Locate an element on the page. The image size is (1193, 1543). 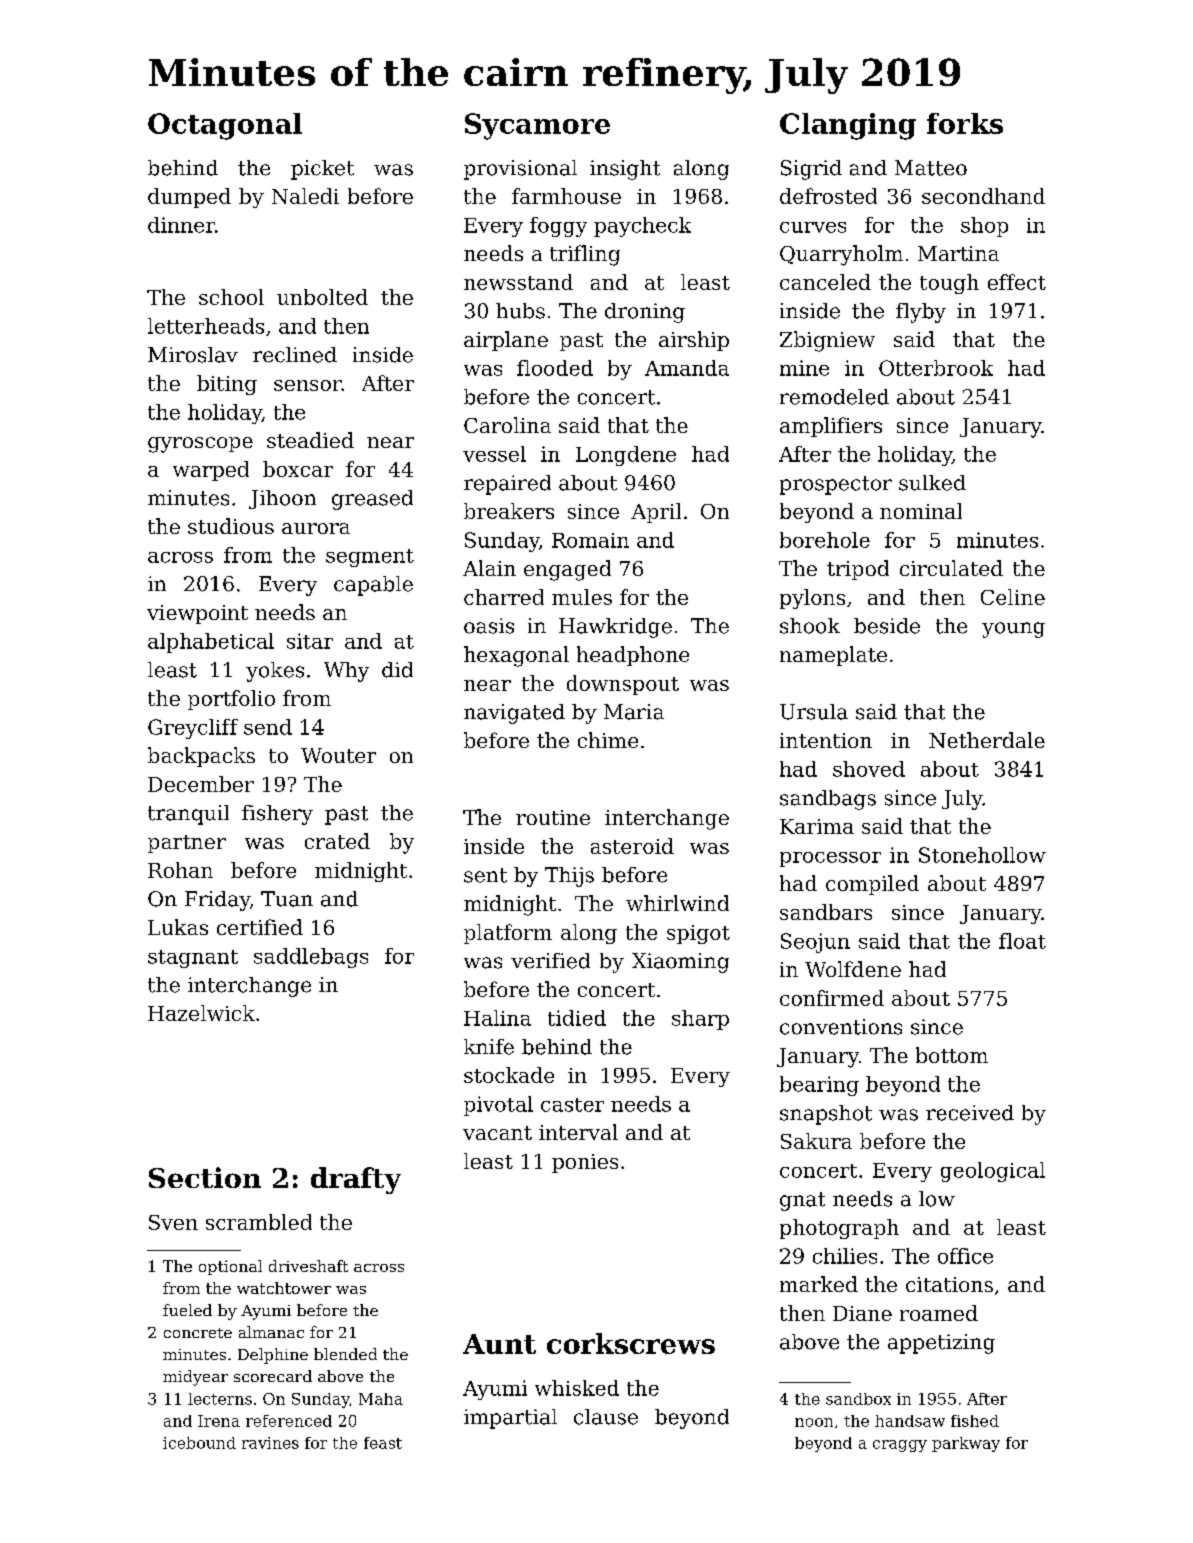
clause is located at coordinates (606, 1417).
